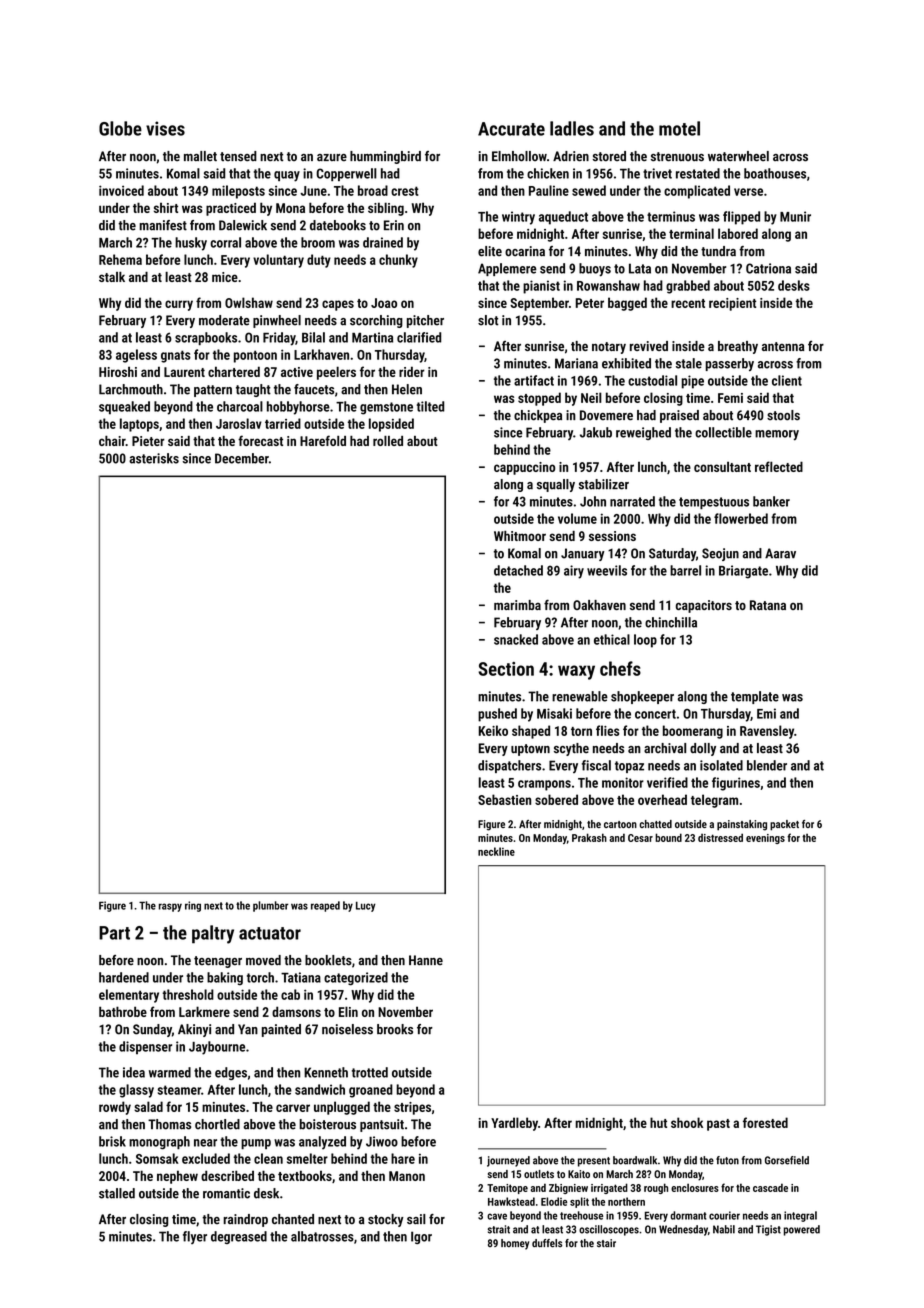 The image size is (924, 1308). What do you see at coordinates (511, 129) in the document?
I see `Accurate` at bounding box center [511, 129].
